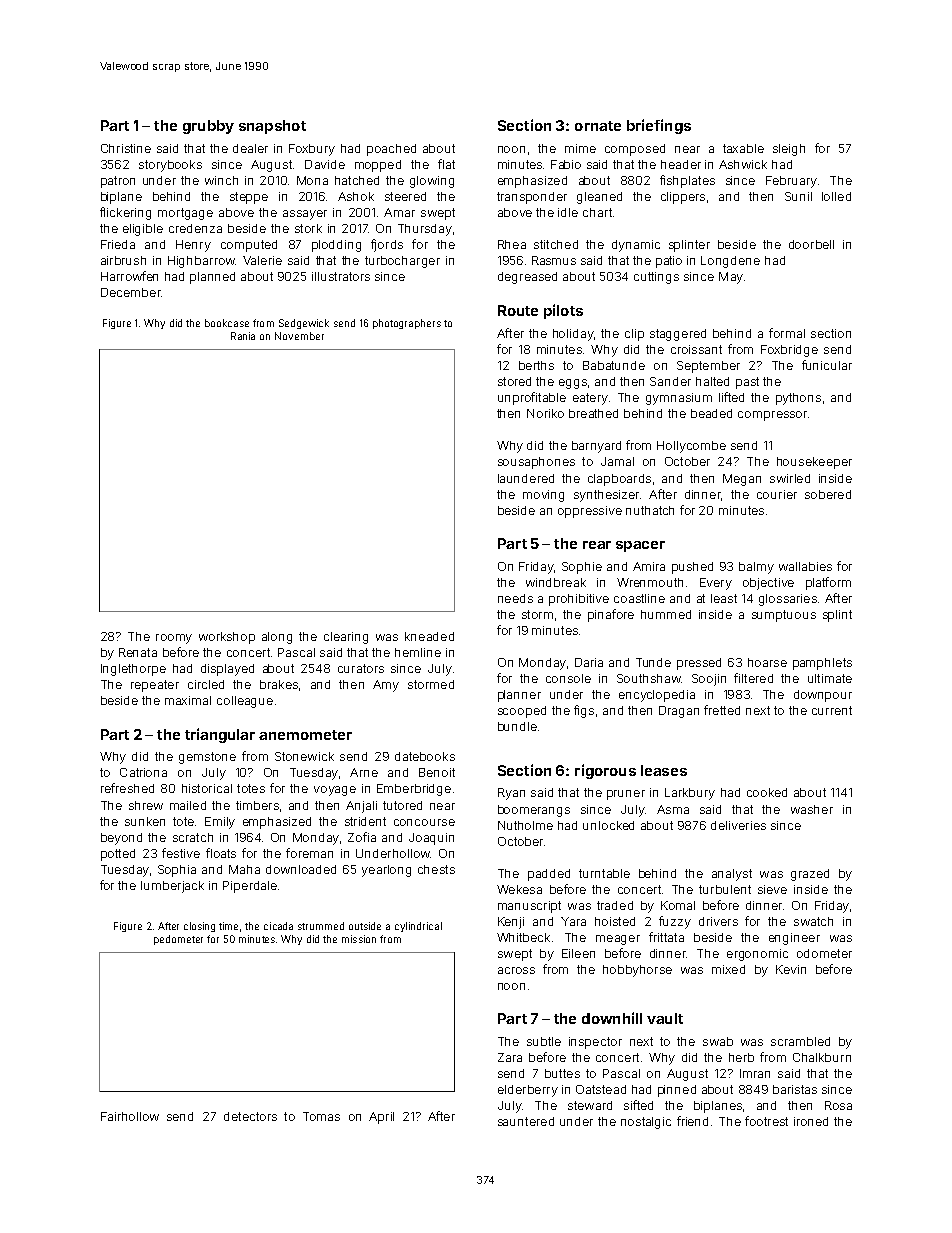 Image resolution: width=952 pixels, height=1233 pixels. Describe the element at coordinates (244, 869) in the document. I see `Maha` at that location.
